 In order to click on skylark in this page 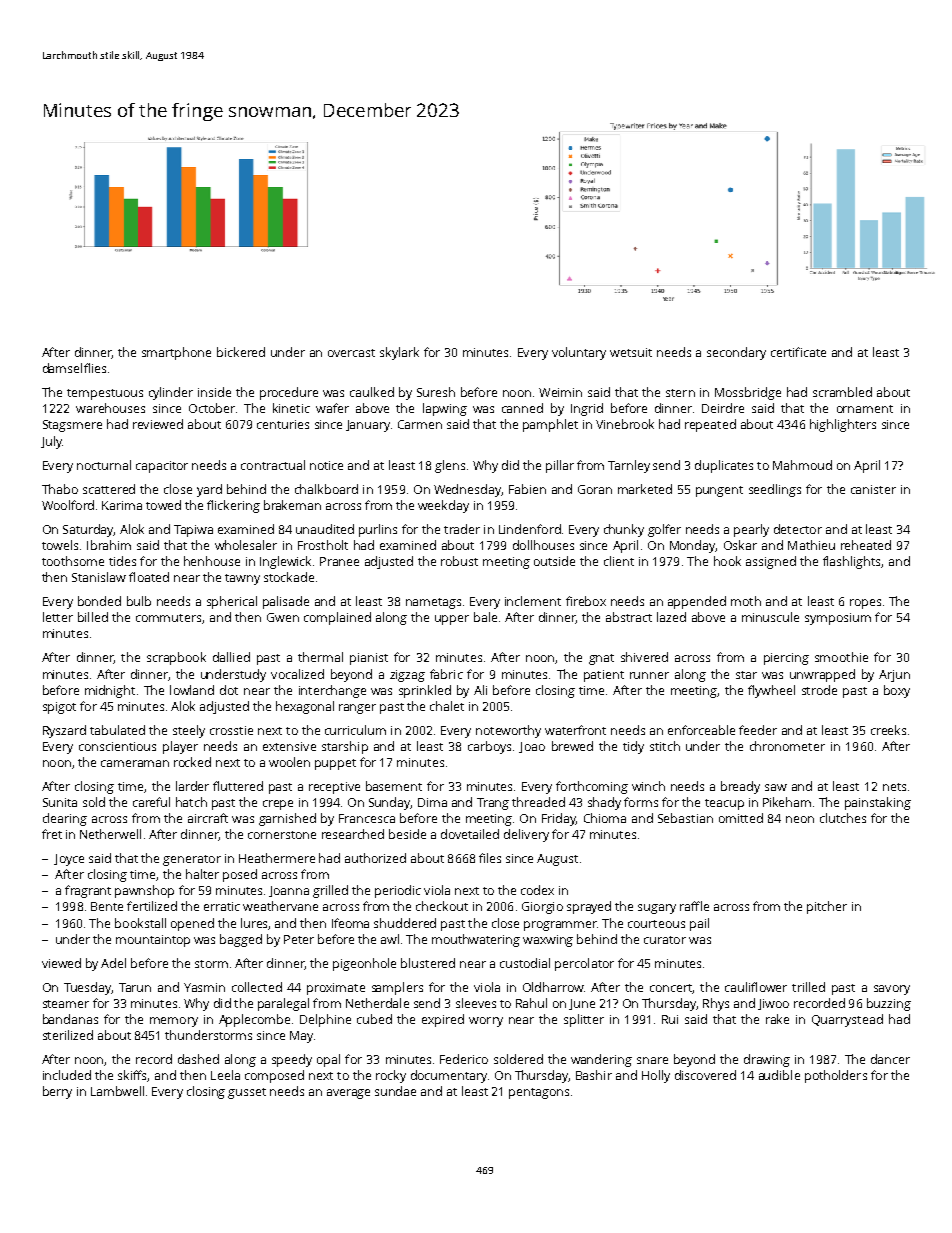, I will do `click(399, 353)`.
